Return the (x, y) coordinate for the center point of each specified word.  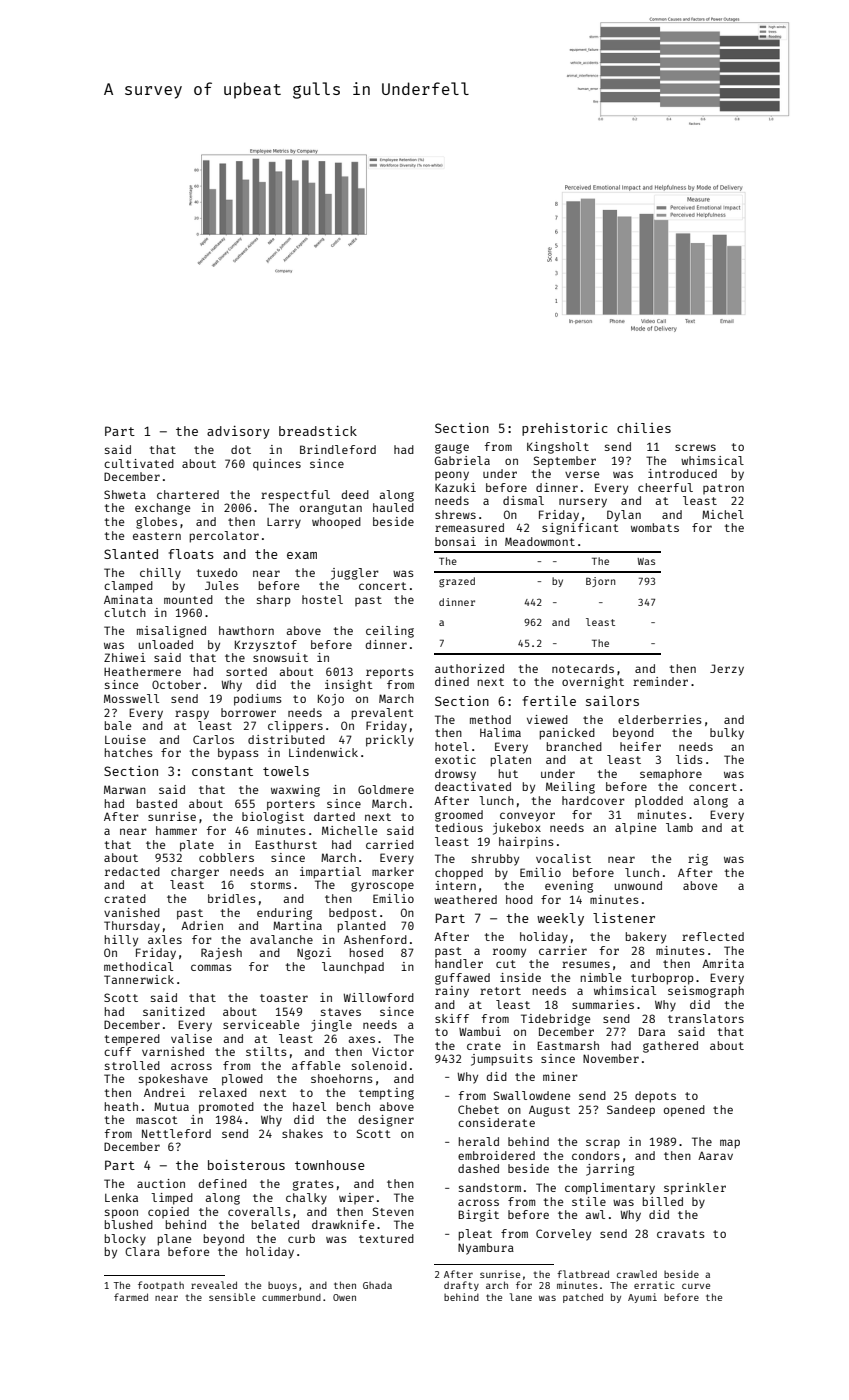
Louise (125, 739)
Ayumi (642, 1298)
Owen (344, 1297)
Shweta (125, 494)
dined (452, 681)
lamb (679, 827)
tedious (459, 827)
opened (684, 1111)
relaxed (223, 1092)
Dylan (624, 516)
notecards (583, 668)
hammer (176, 830)
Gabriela (462, 460)
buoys (282, 1286)
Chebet (478, 1109)
